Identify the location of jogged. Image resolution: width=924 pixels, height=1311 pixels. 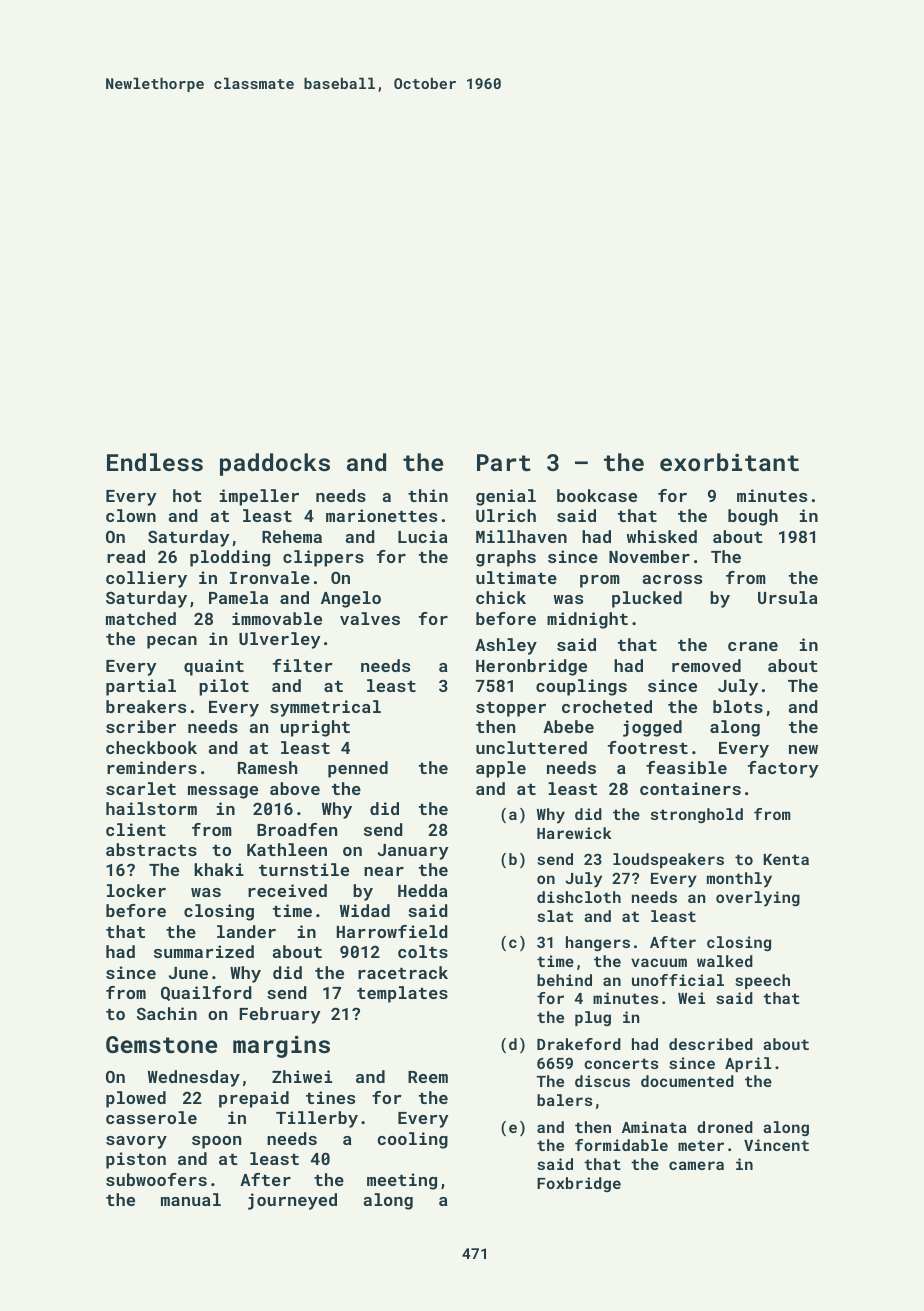
(652, 728).
